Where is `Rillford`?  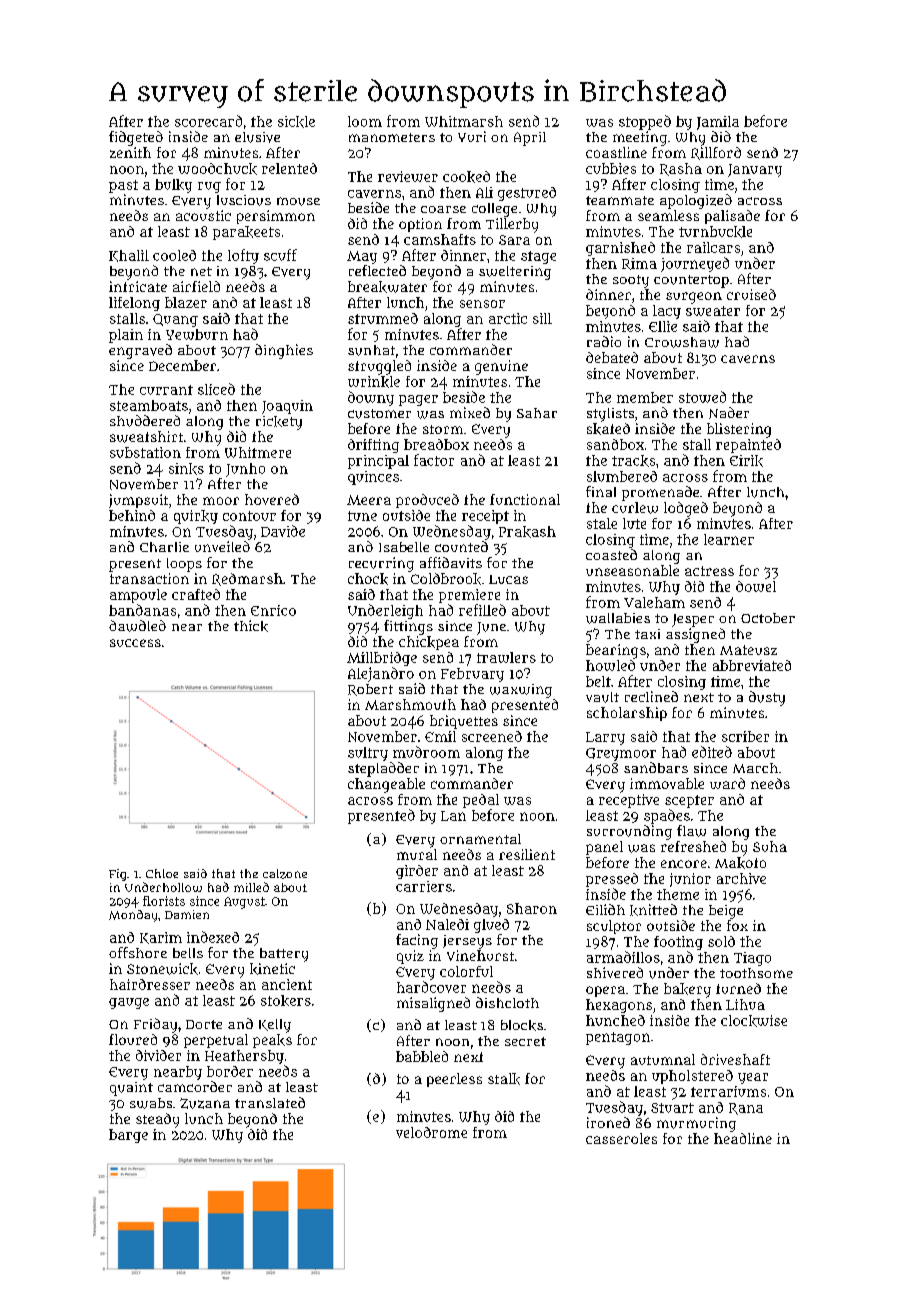 Rillford is located at coordinates (716, 153).
